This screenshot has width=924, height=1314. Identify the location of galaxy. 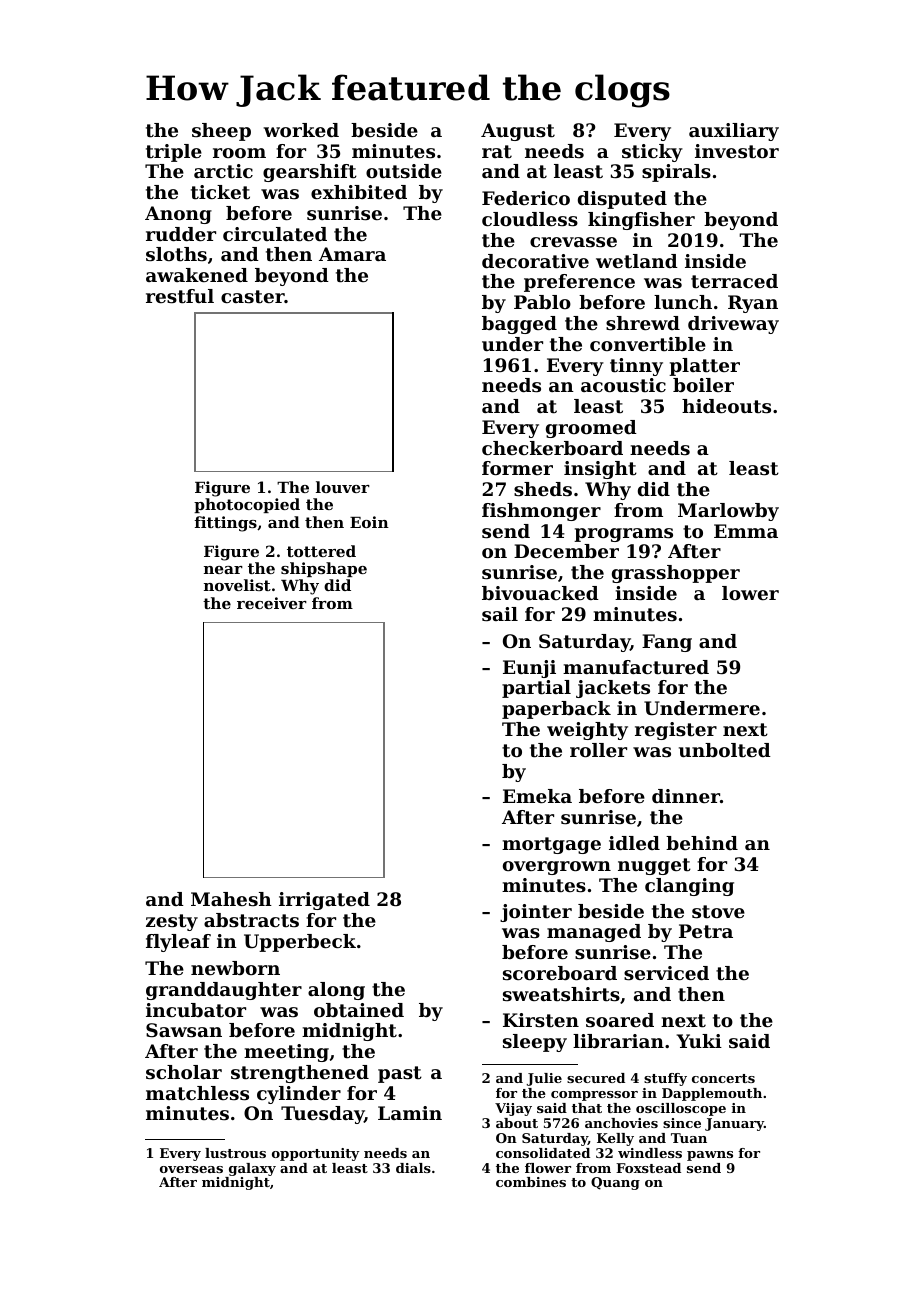
(252, 1169).
